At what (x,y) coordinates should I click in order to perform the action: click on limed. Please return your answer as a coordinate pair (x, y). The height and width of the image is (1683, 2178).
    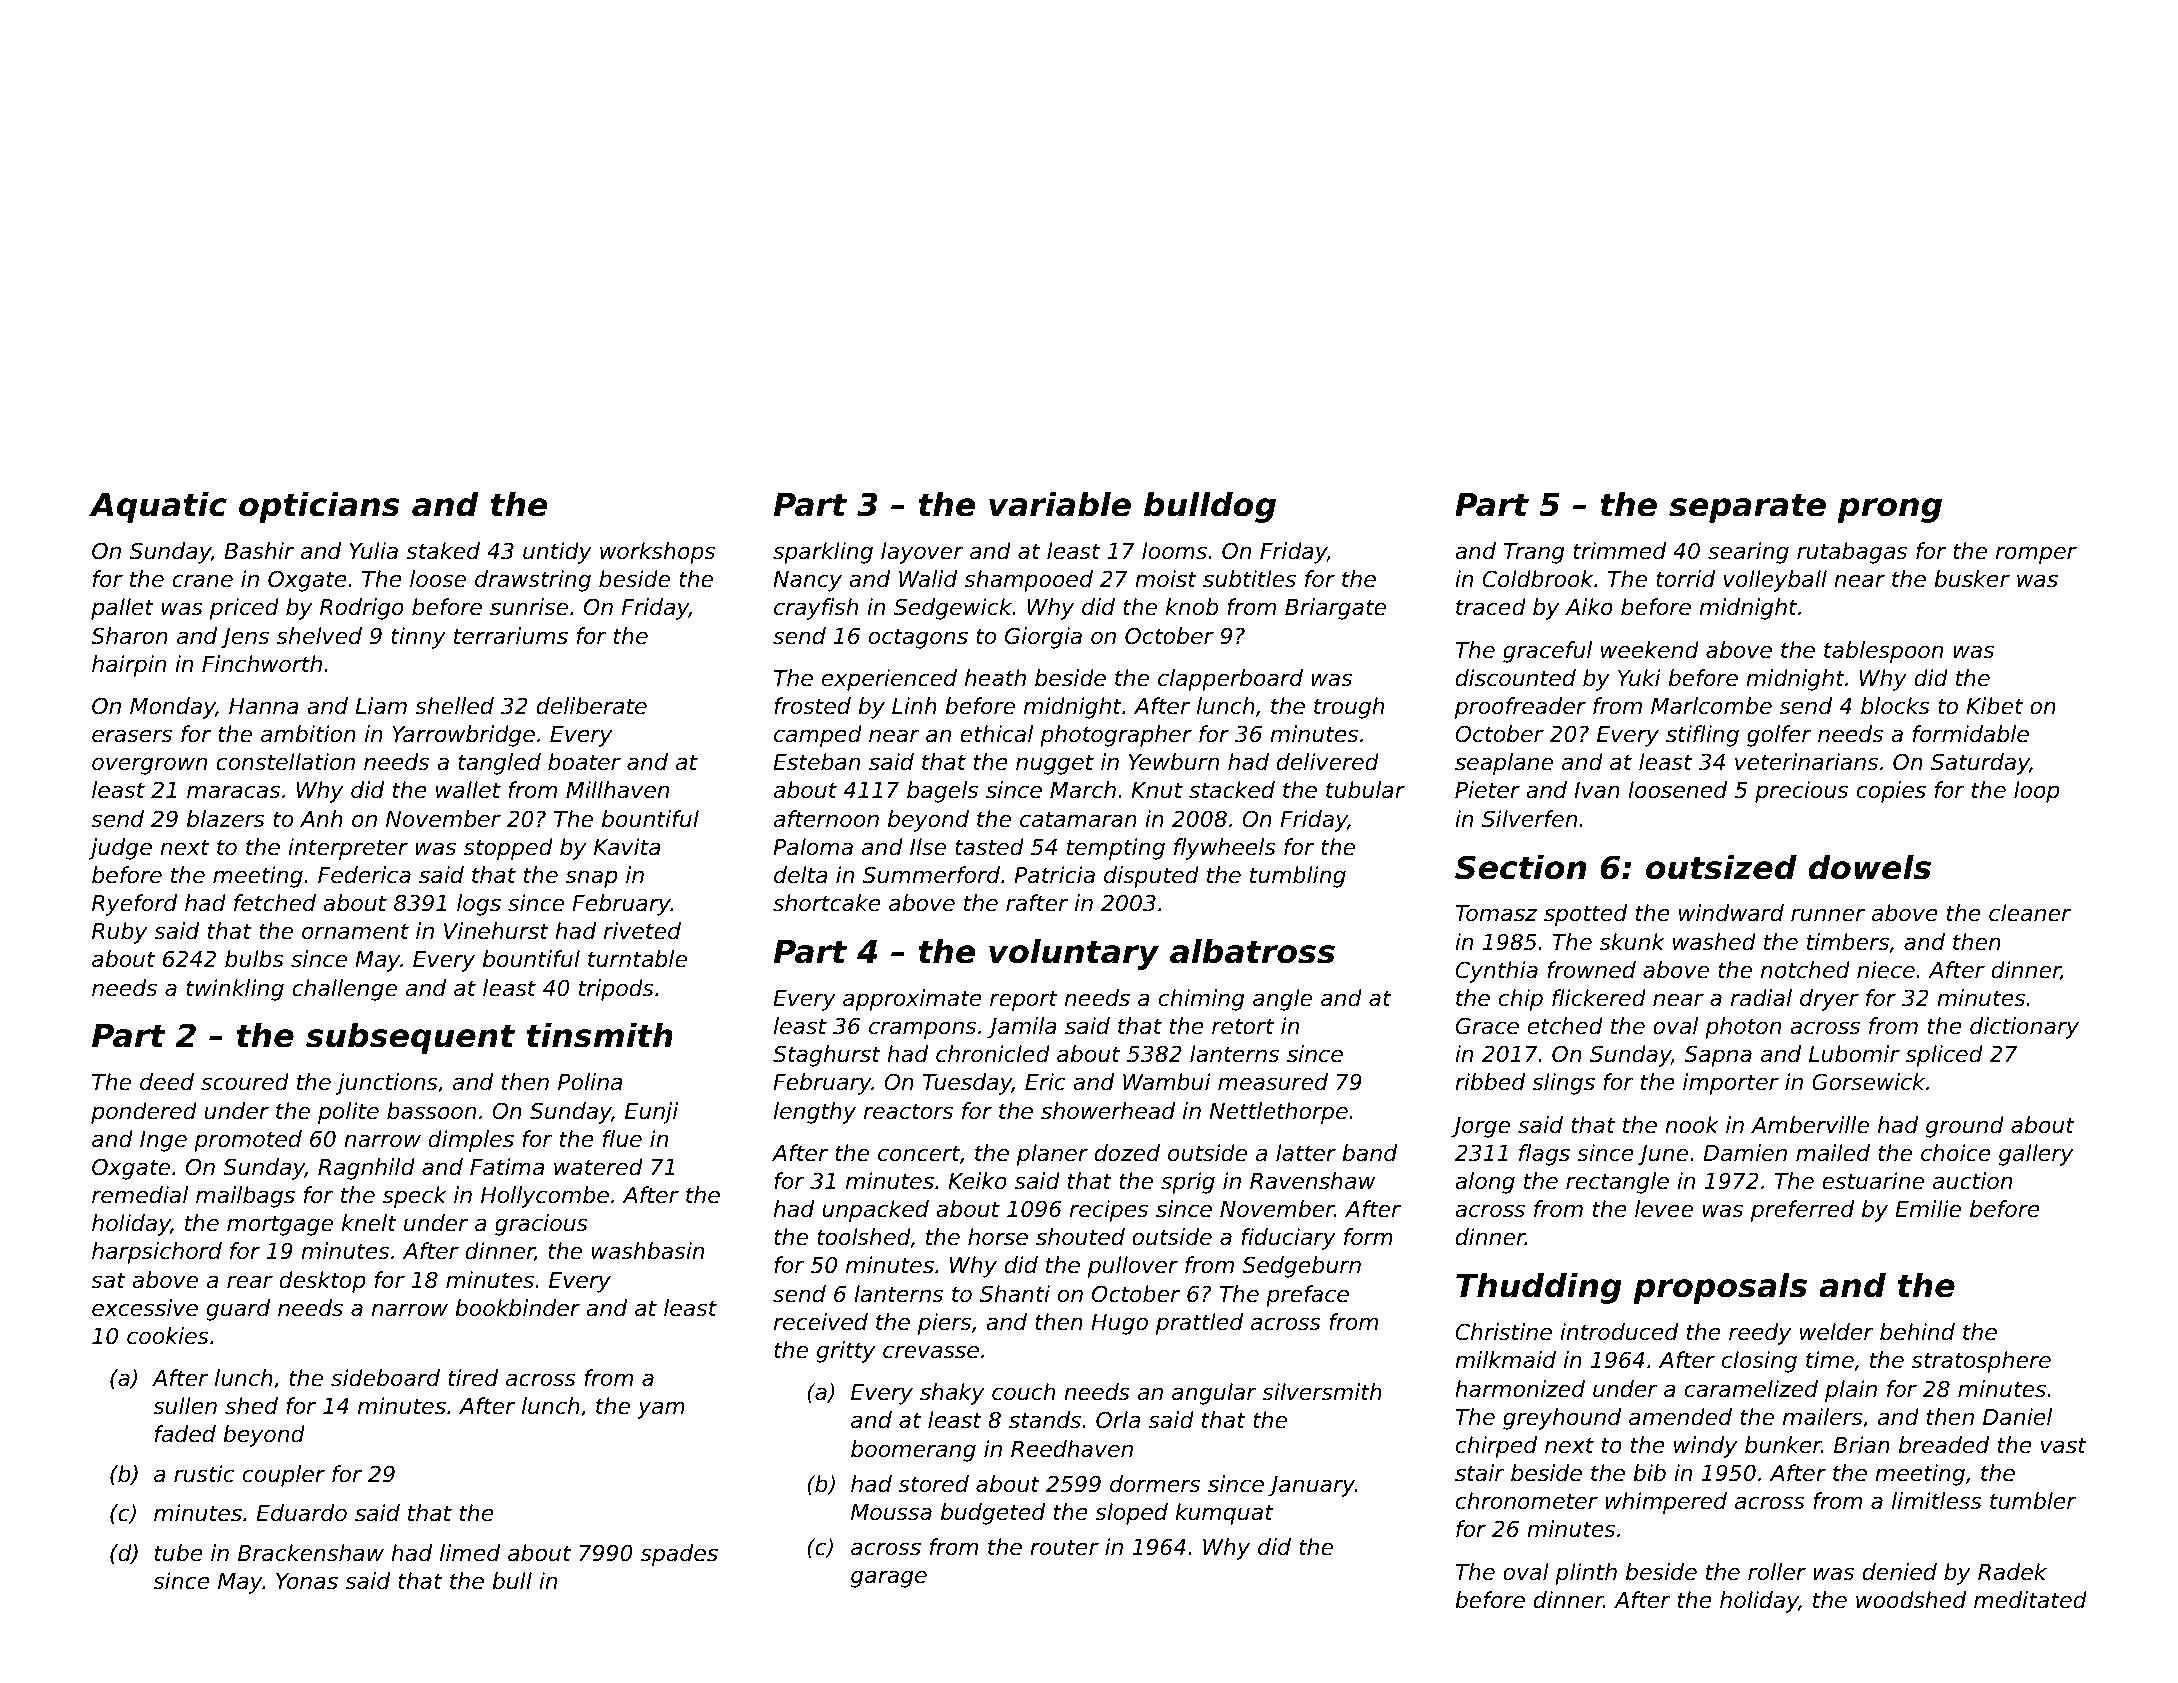
    Looking at the image, I should click on (470, 1553).
